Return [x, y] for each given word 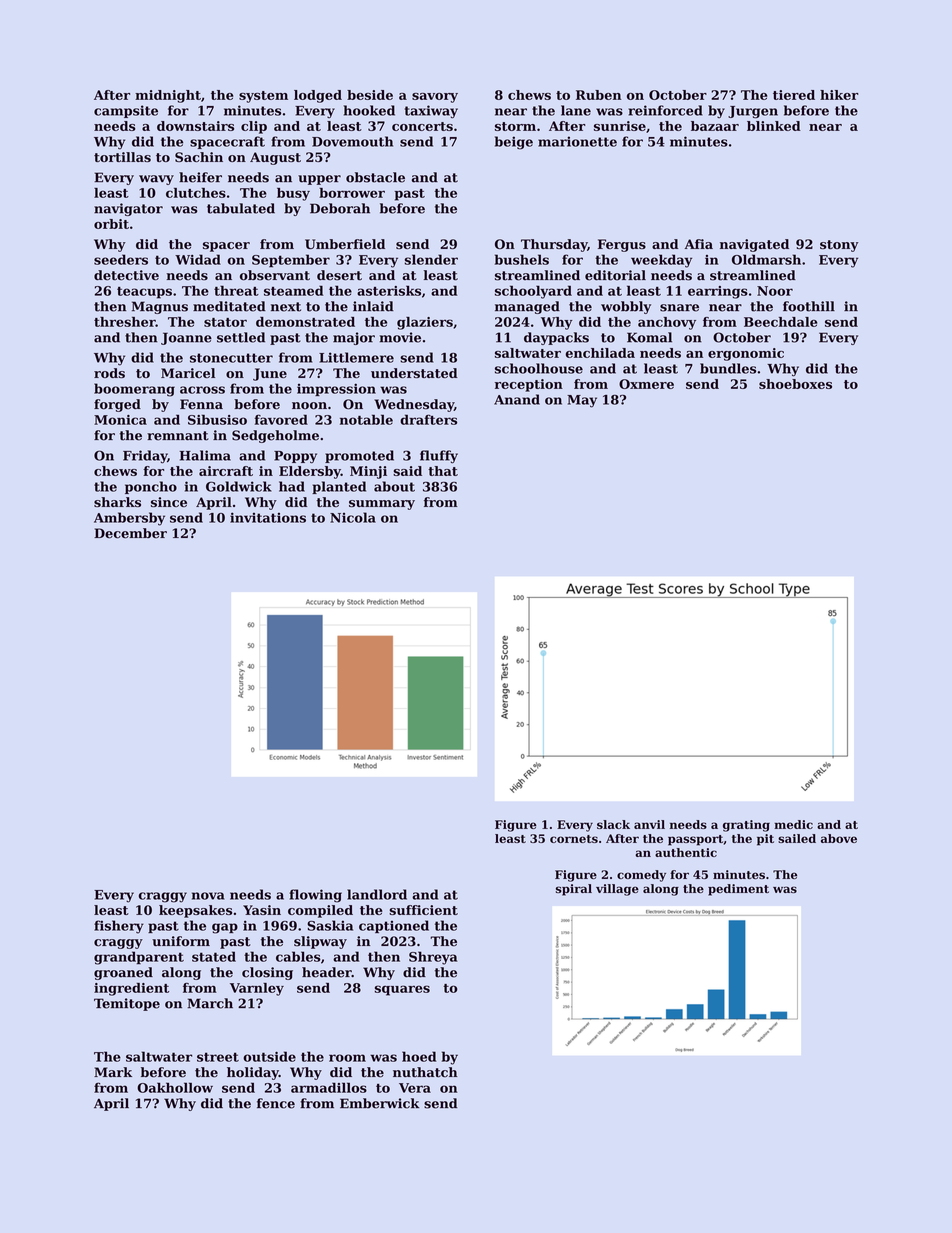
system [263, 97]
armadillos [329, 1087]
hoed [419, 1056]
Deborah [340, 208]
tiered [794, 95]
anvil [649, 824]
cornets [574, 839]
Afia [699, 244]
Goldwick [239, 486]
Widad [198, 259]
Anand [517, 399]
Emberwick [379, 1103]
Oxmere [646, 384]
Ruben [598, 95]
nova [208, 896]
